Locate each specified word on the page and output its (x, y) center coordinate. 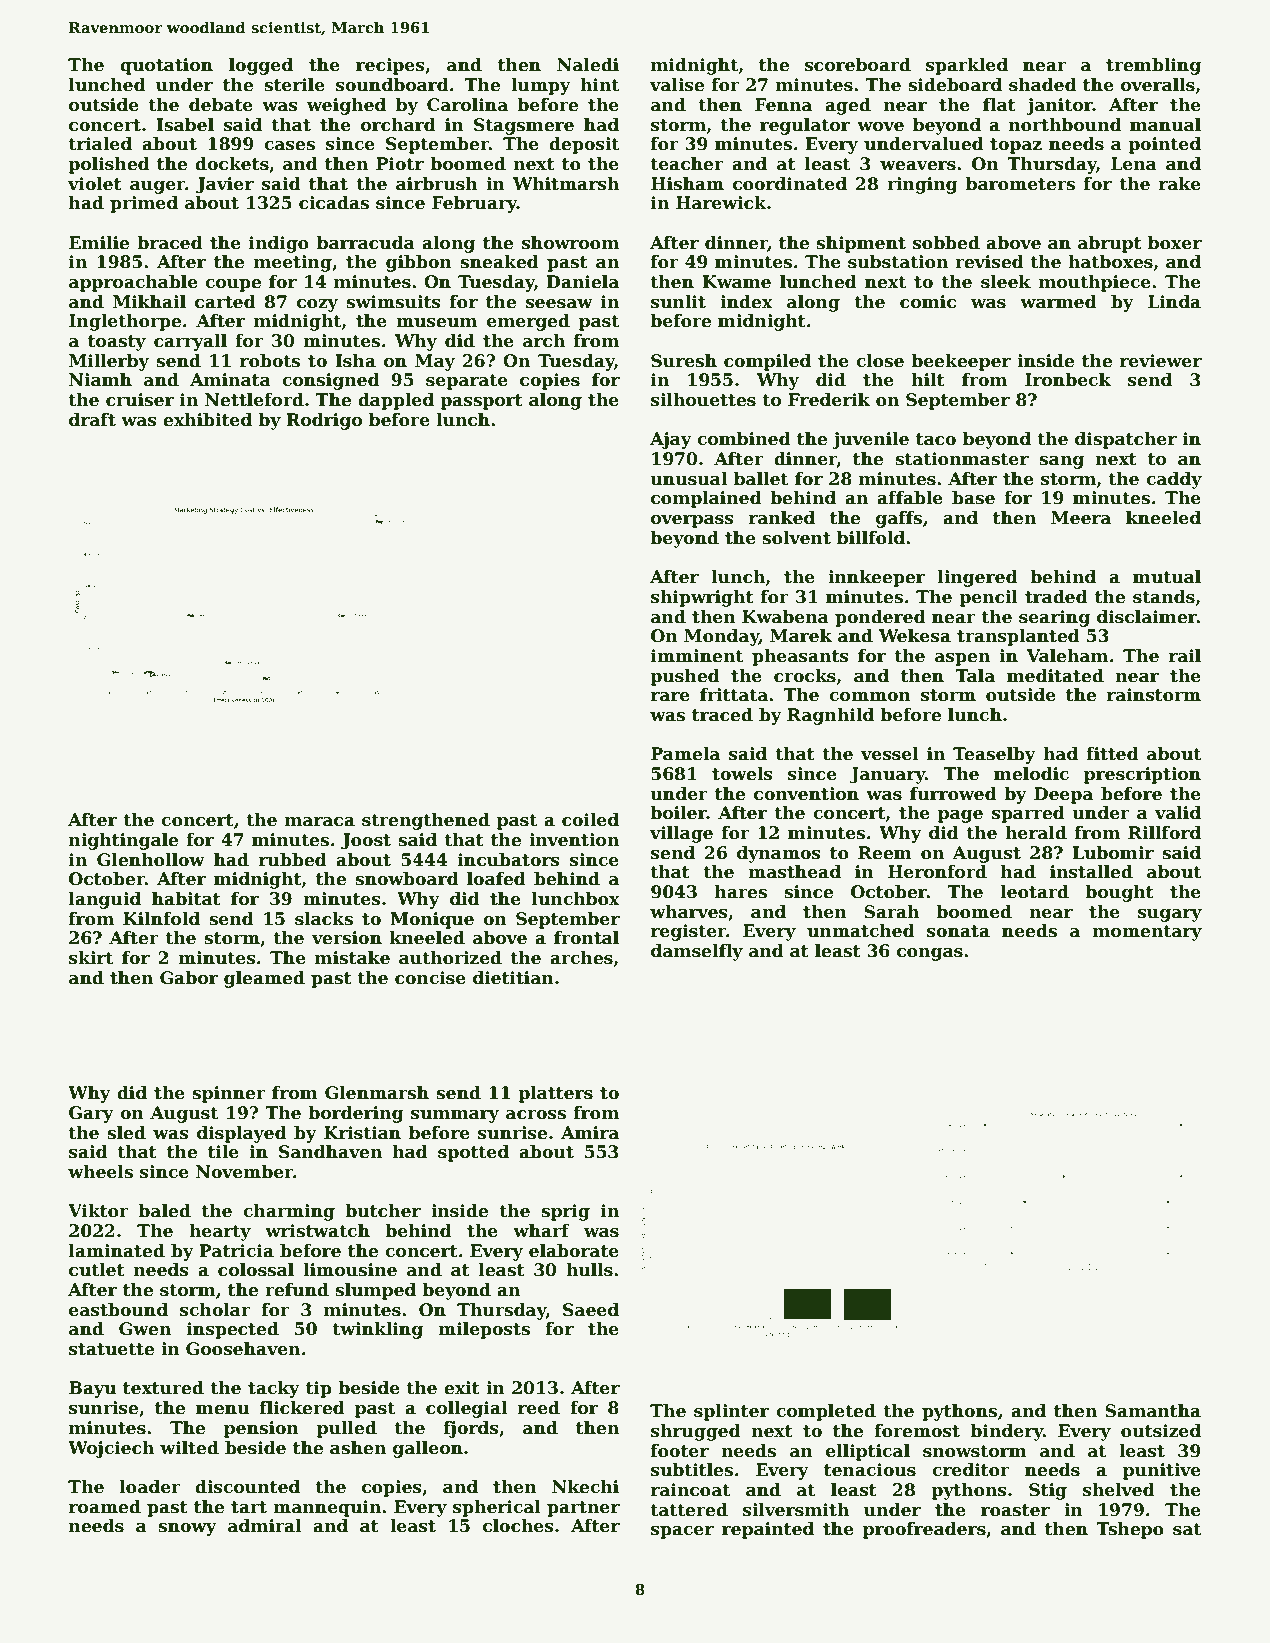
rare (670, 697)
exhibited (207, 420)
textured (163, 1388)
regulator (805, 126)
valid (1178, 813)
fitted (1112, 754)
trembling (1153, 66)
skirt (91, 958)
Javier (225, 185)
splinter (731, 1412)
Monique (432, 920)
